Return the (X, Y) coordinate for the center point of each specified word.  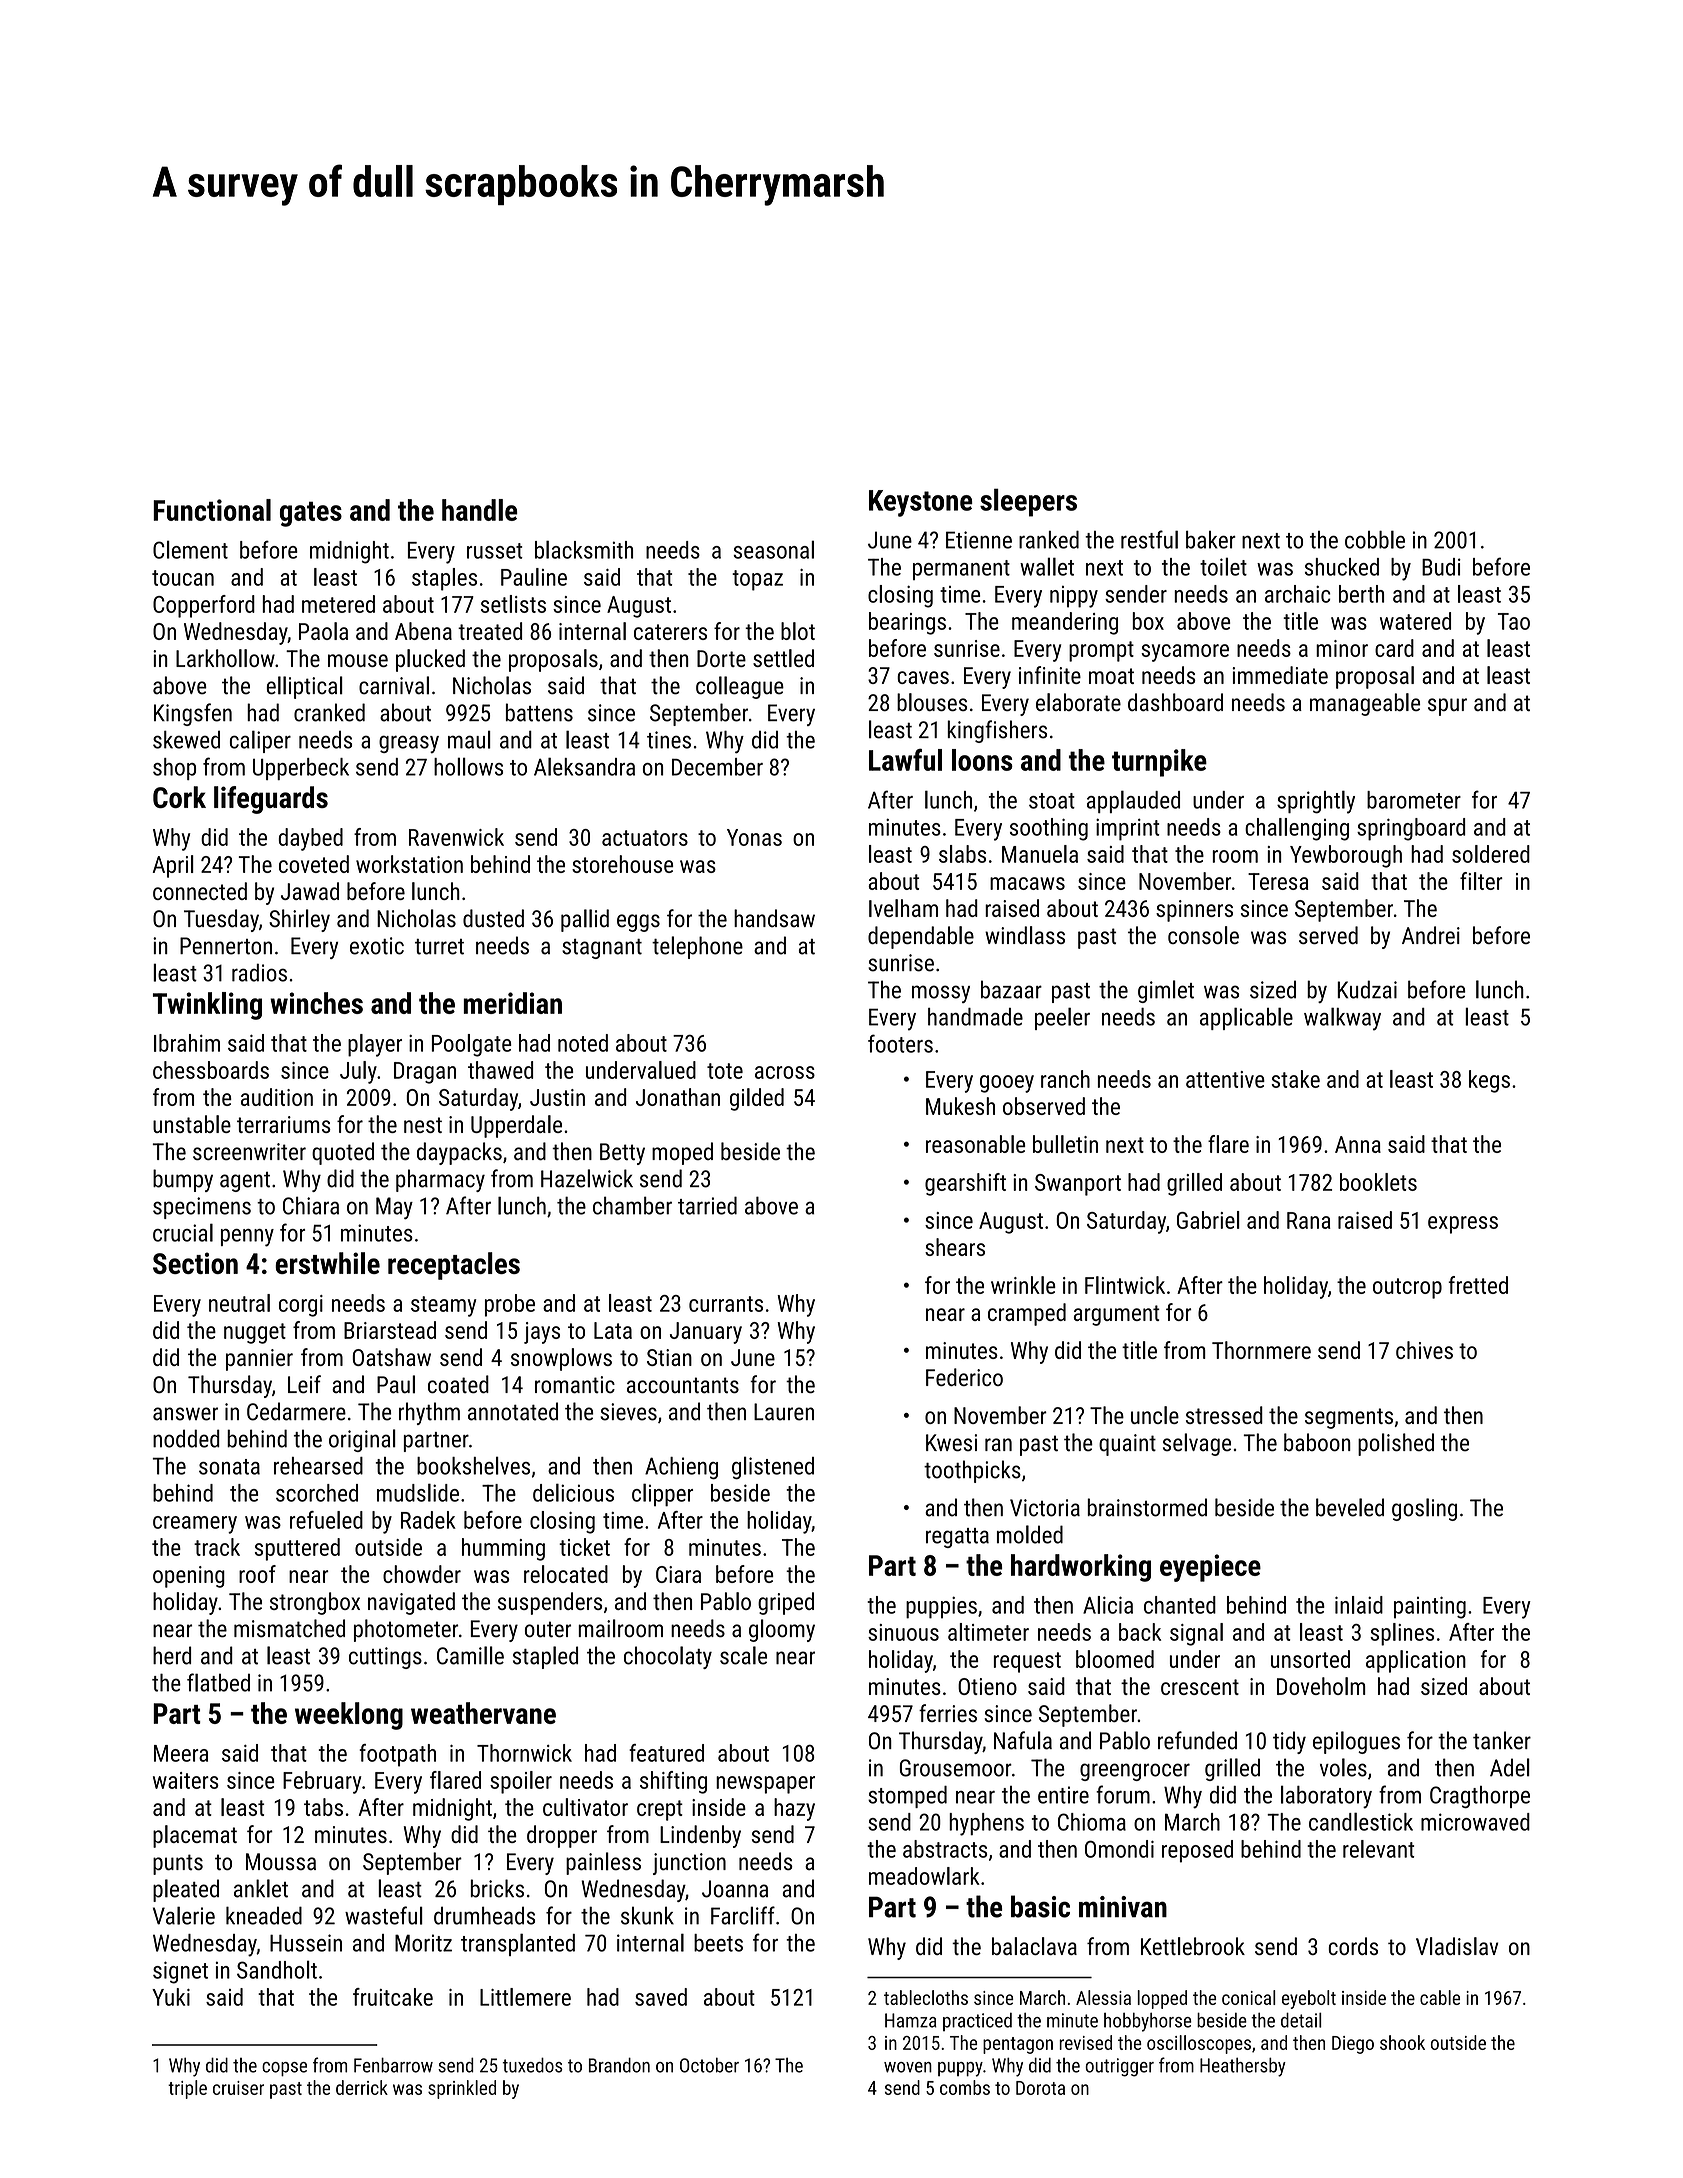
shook (1402, 2042)
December (717, 767)
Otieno (987, 1686)
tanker (1502, 1740)
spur (1447, 707)
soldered (1491, 854)
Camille (470, 1655)
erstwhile (327, 1263)
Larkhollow (225, 658)
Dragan (425, 1073)
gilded (757, 1099)
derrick (362, 2087)
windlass (1025, 935)
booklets (1378, 1182)
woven (908, 2067)
